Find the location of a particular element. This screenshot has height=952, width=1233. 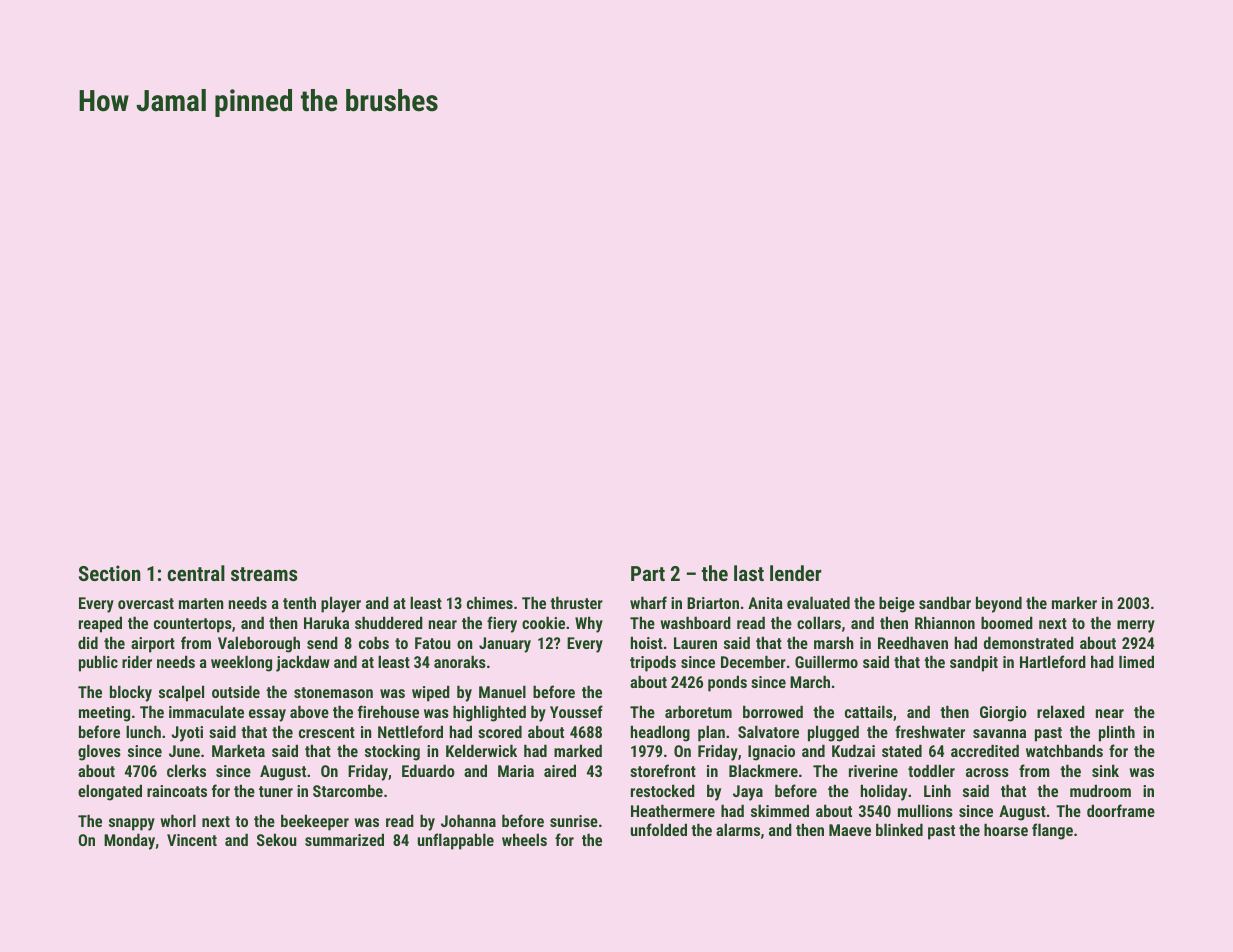

unfolded is located at coordinates (659, 829).
